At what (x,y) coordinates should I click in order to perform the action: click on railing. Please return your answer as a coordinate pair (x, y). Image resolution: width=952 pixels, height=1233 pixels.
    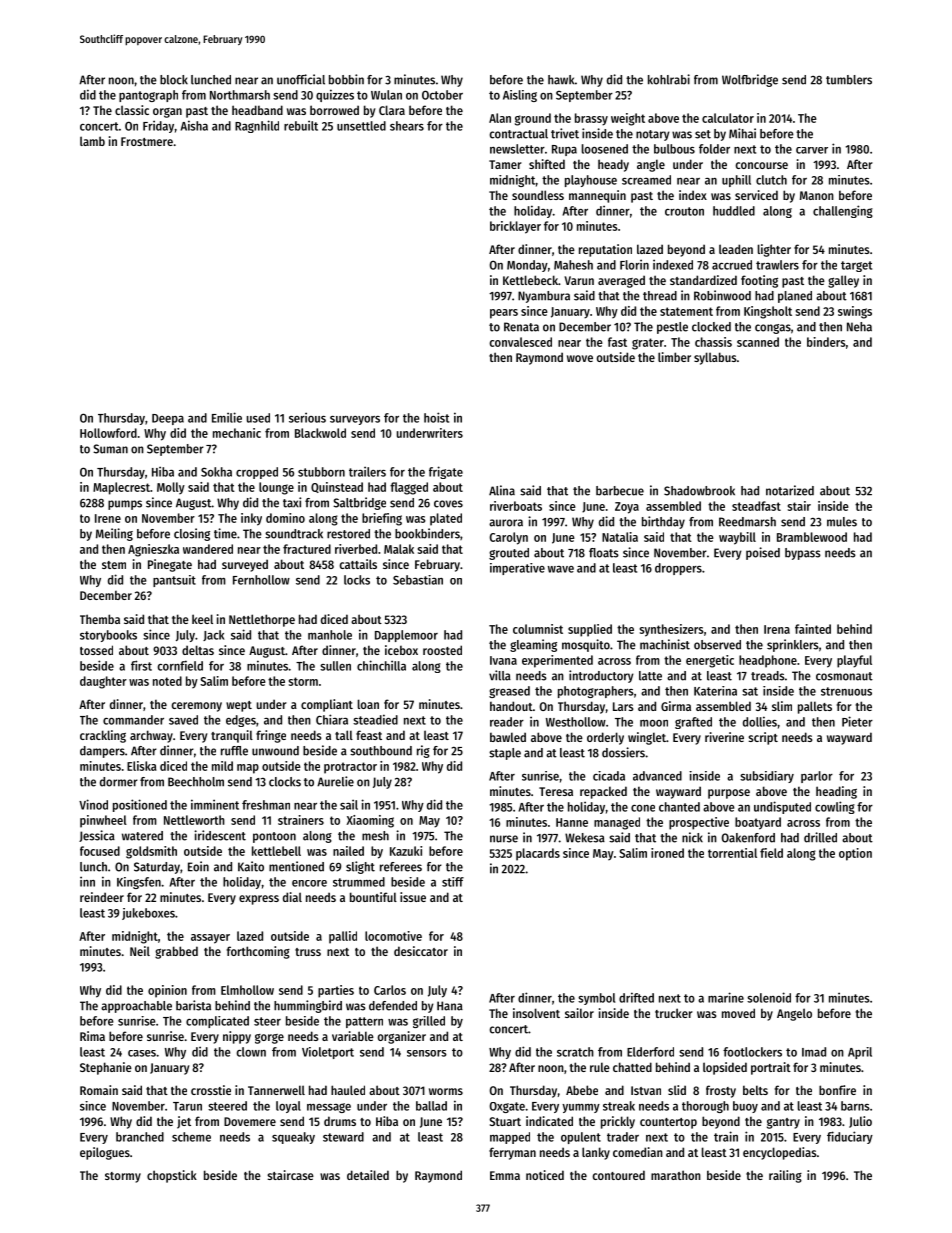
    Looking at the image, I should click on (785, 1176).
